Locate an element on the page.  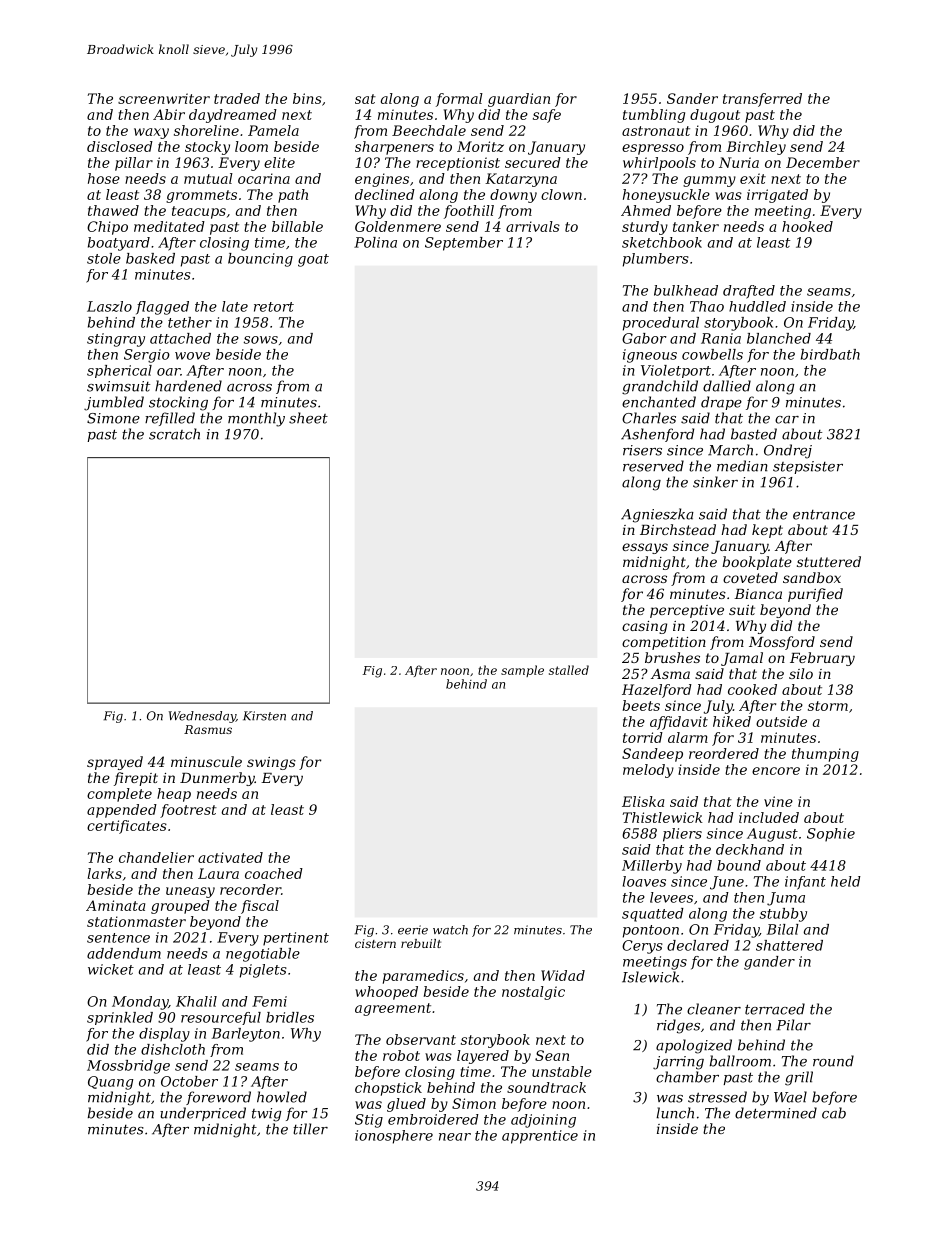
Eliska is located at coordinates (643, 801).
